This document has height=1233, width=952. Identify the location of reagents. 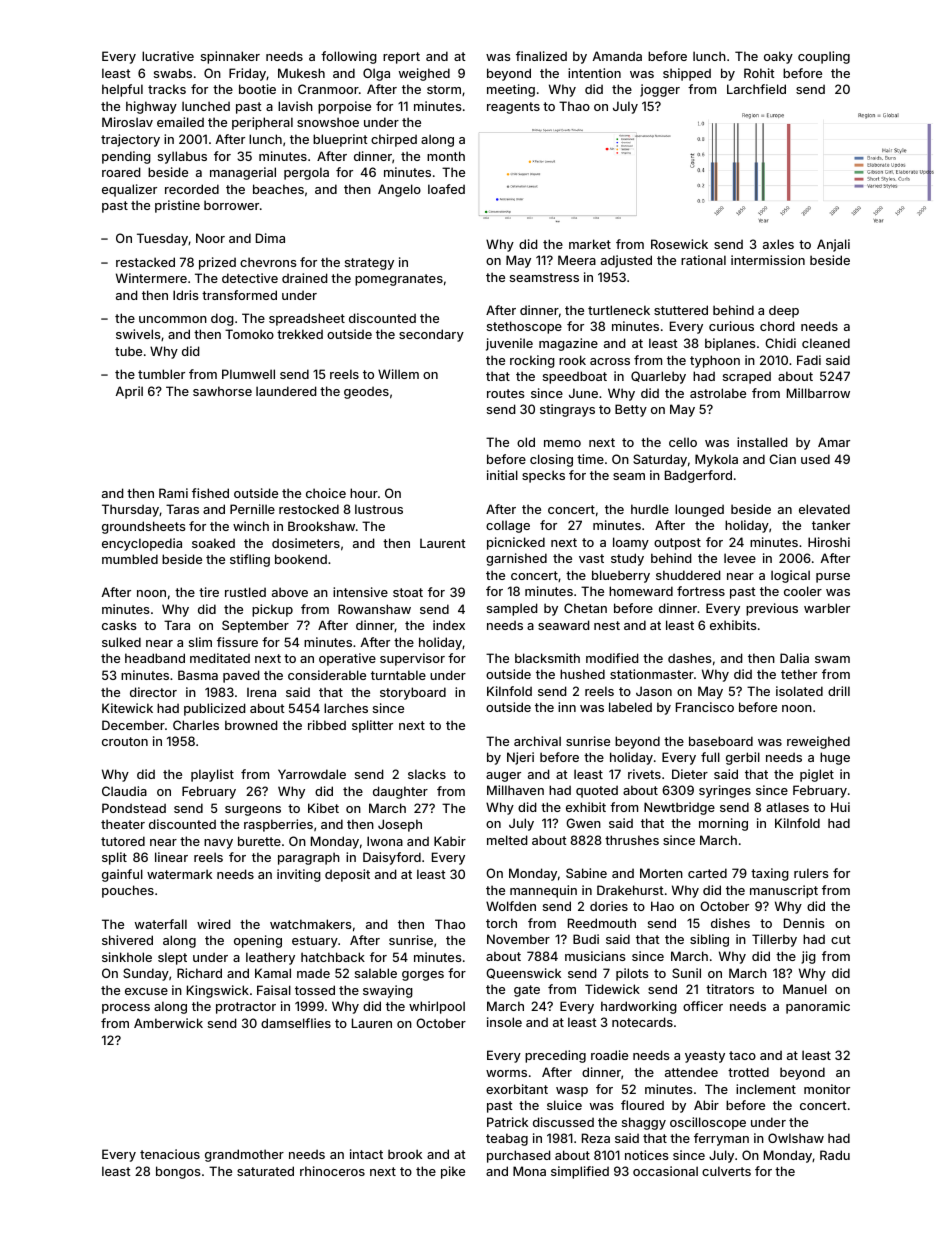
(513, 108).
